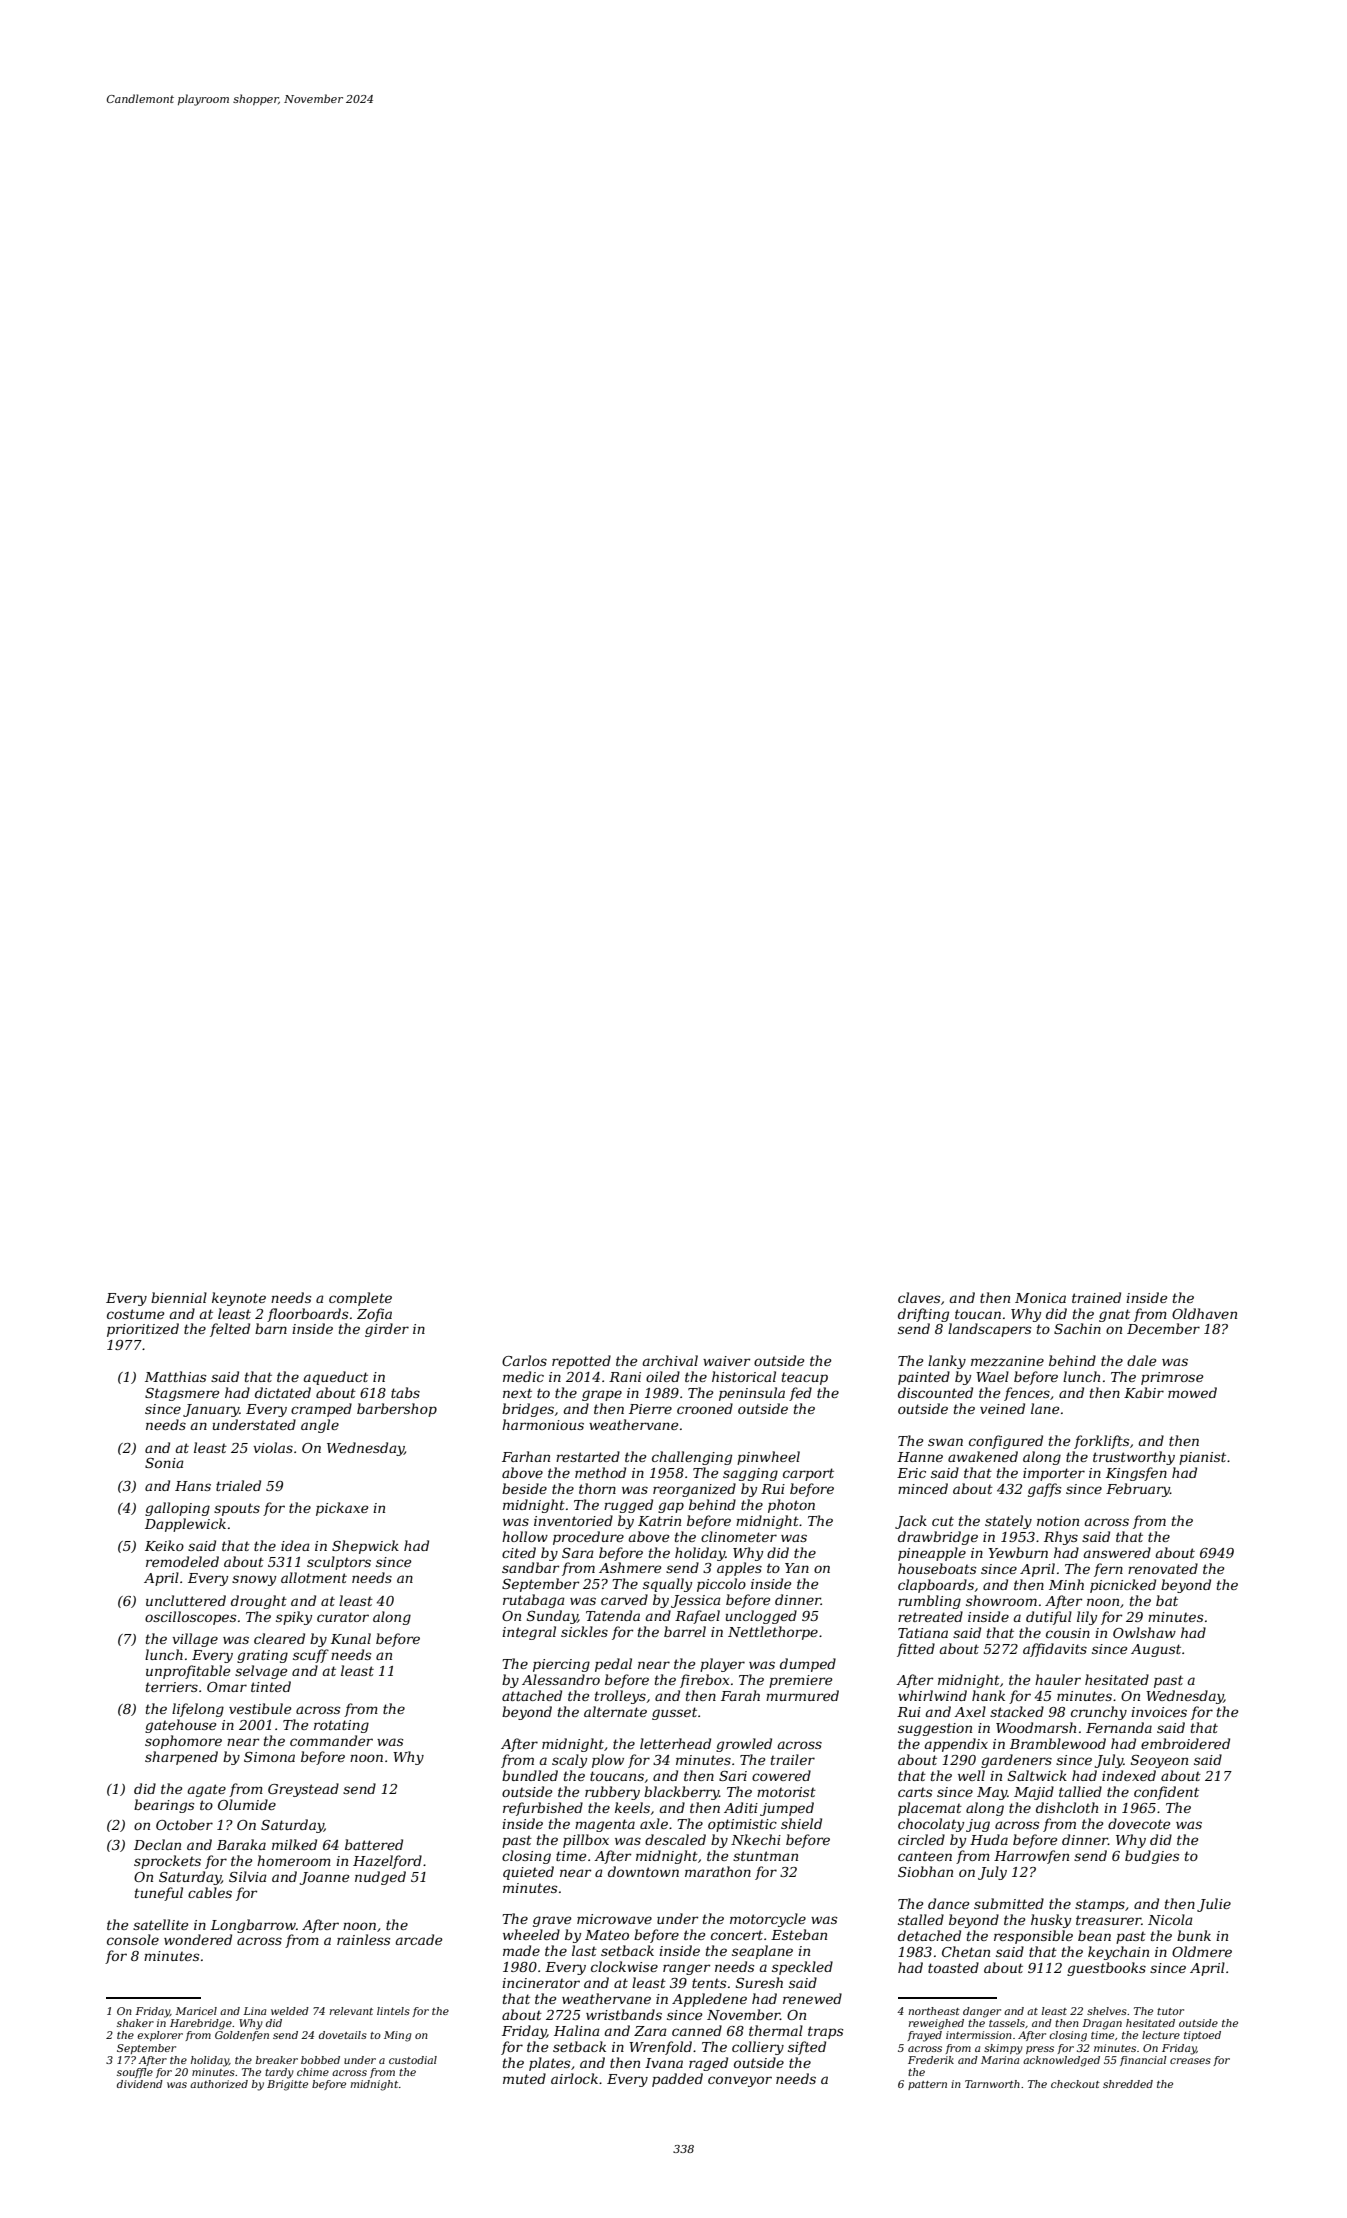 The height and width of the page is (2218, 1347). Describe the element at coordinates (773, 1633) in the page. I see `Nettlethorpe` at that location.
